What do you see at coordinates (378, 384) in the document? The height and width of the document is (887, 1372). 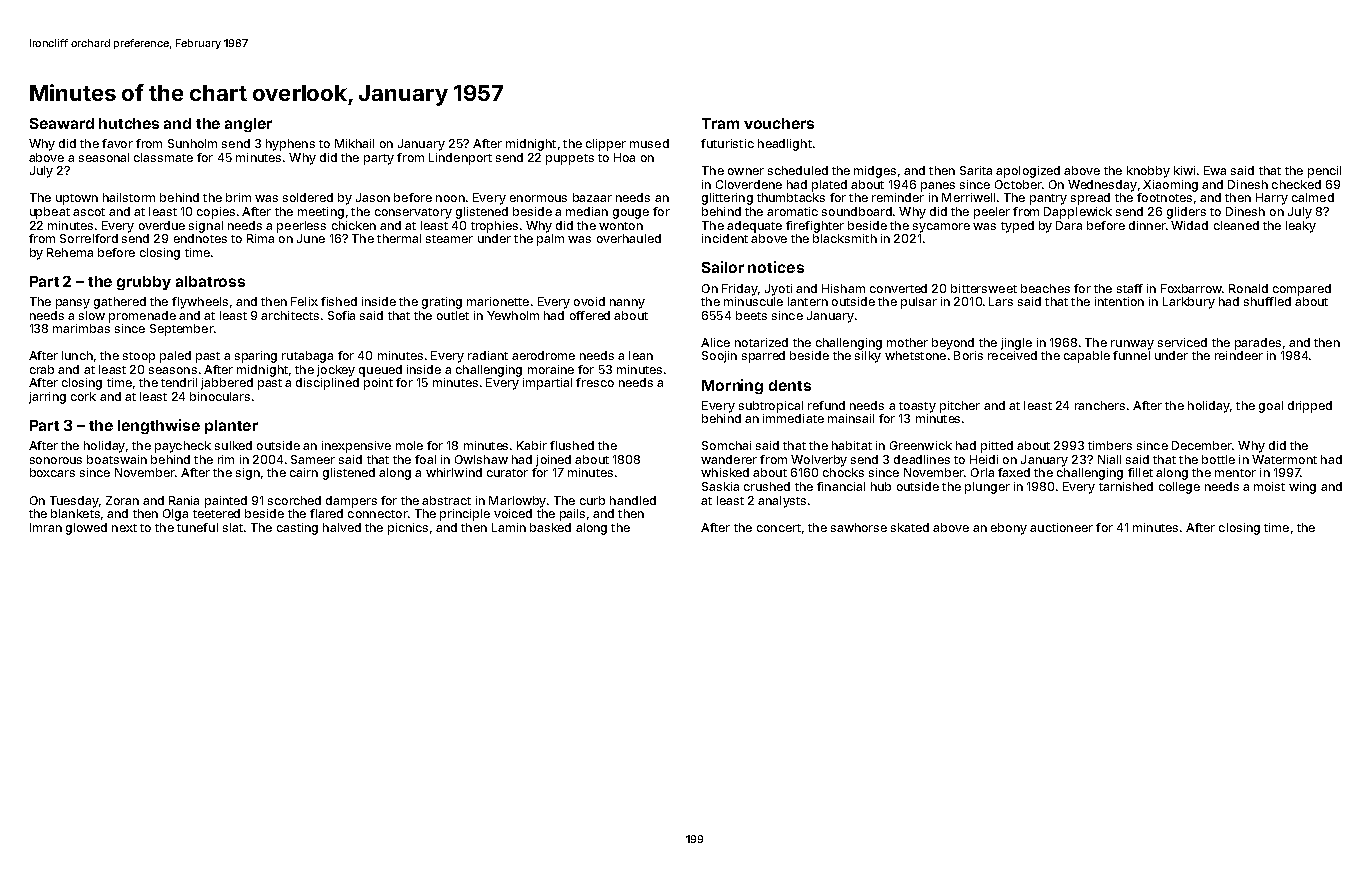 I see `point` at bounding box center [378, 384].
